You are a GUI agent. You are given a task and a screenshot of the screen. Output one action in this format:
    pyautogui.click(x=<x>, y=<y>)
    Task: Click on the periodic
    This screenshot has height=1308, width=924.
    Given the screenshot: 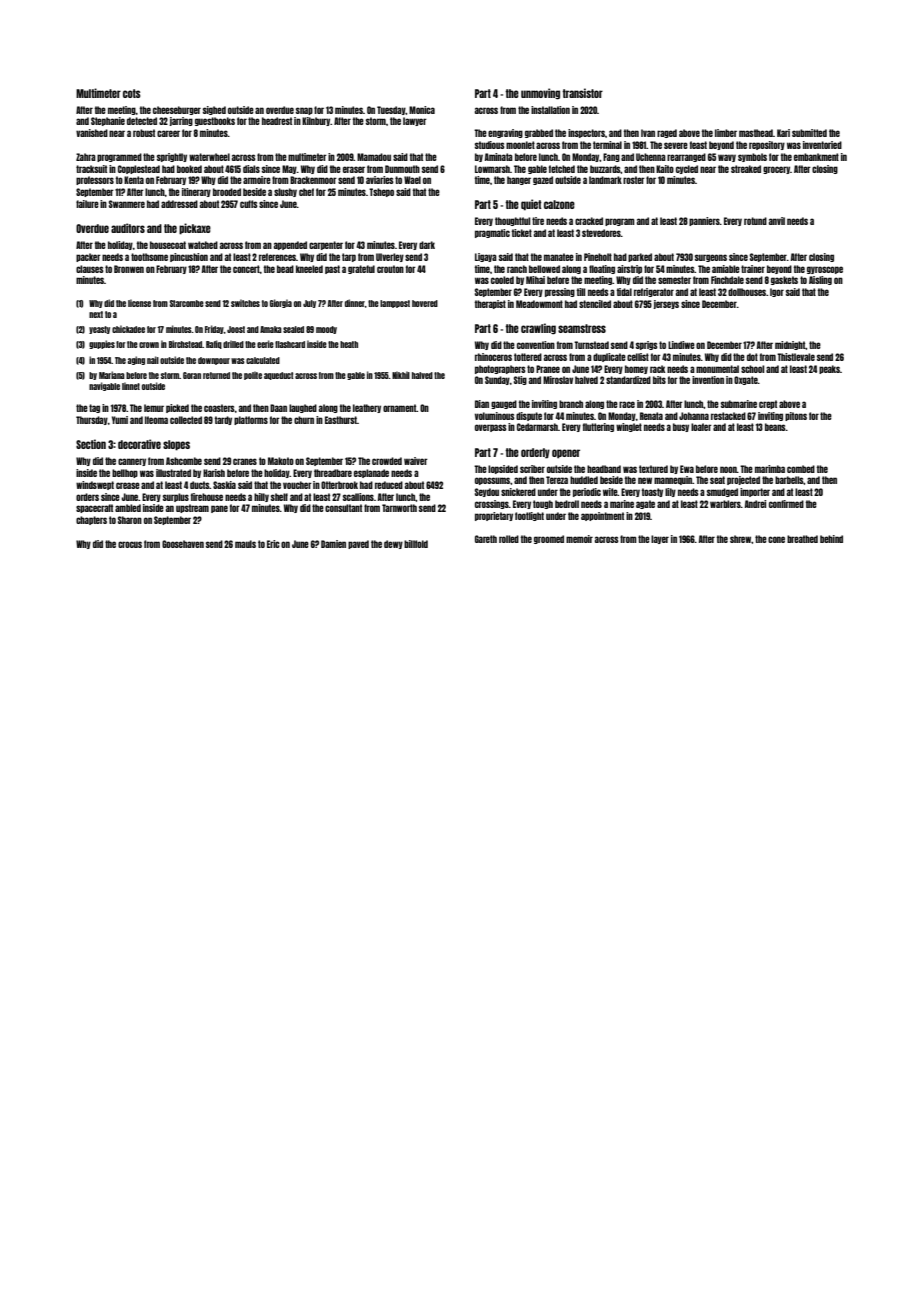 What is the action you would take?
    pyautogui.click(x=587, y=492)
